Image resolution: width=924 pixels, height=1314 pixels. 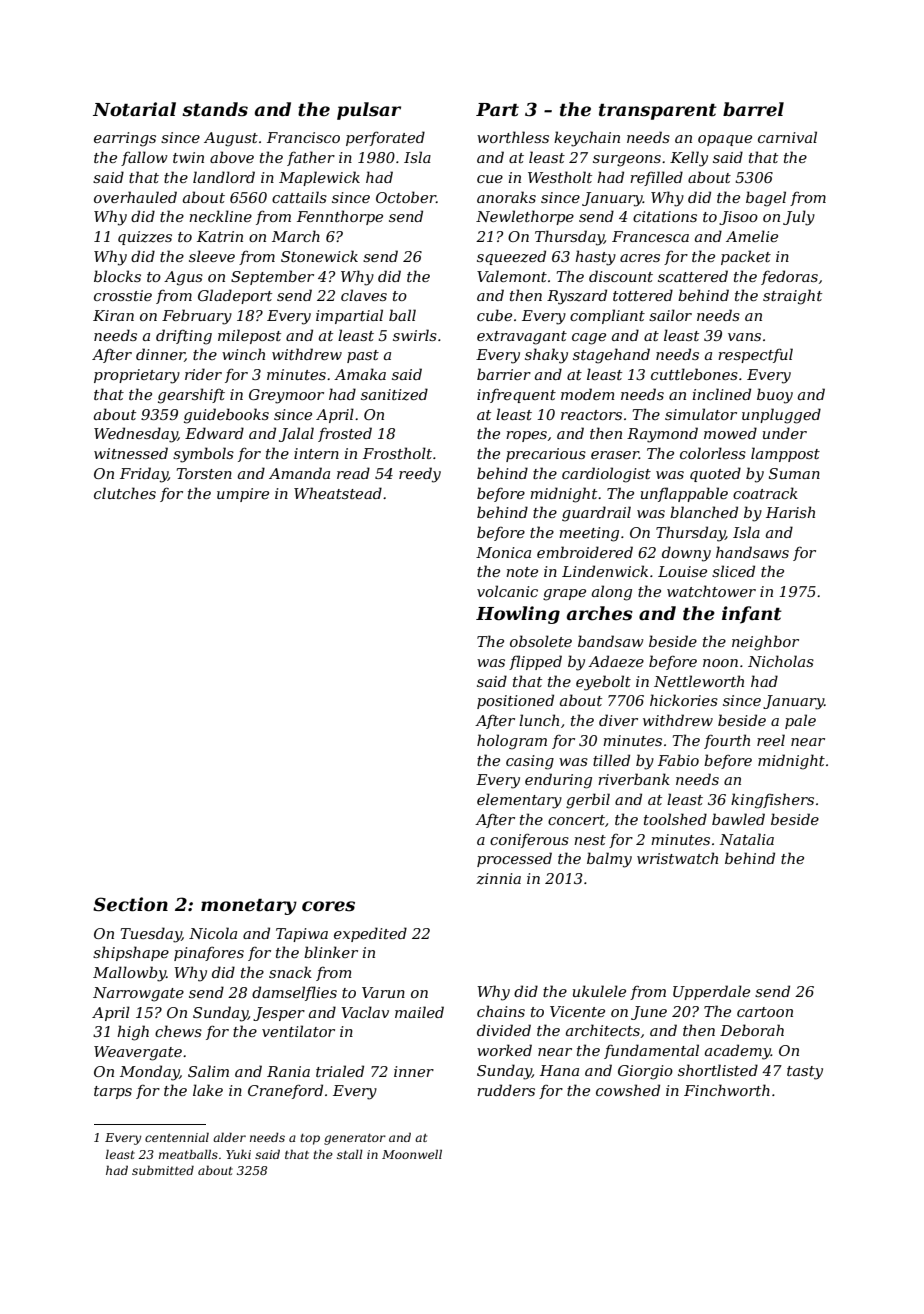 I want to click on fallow, so click(x=144, y=158).
